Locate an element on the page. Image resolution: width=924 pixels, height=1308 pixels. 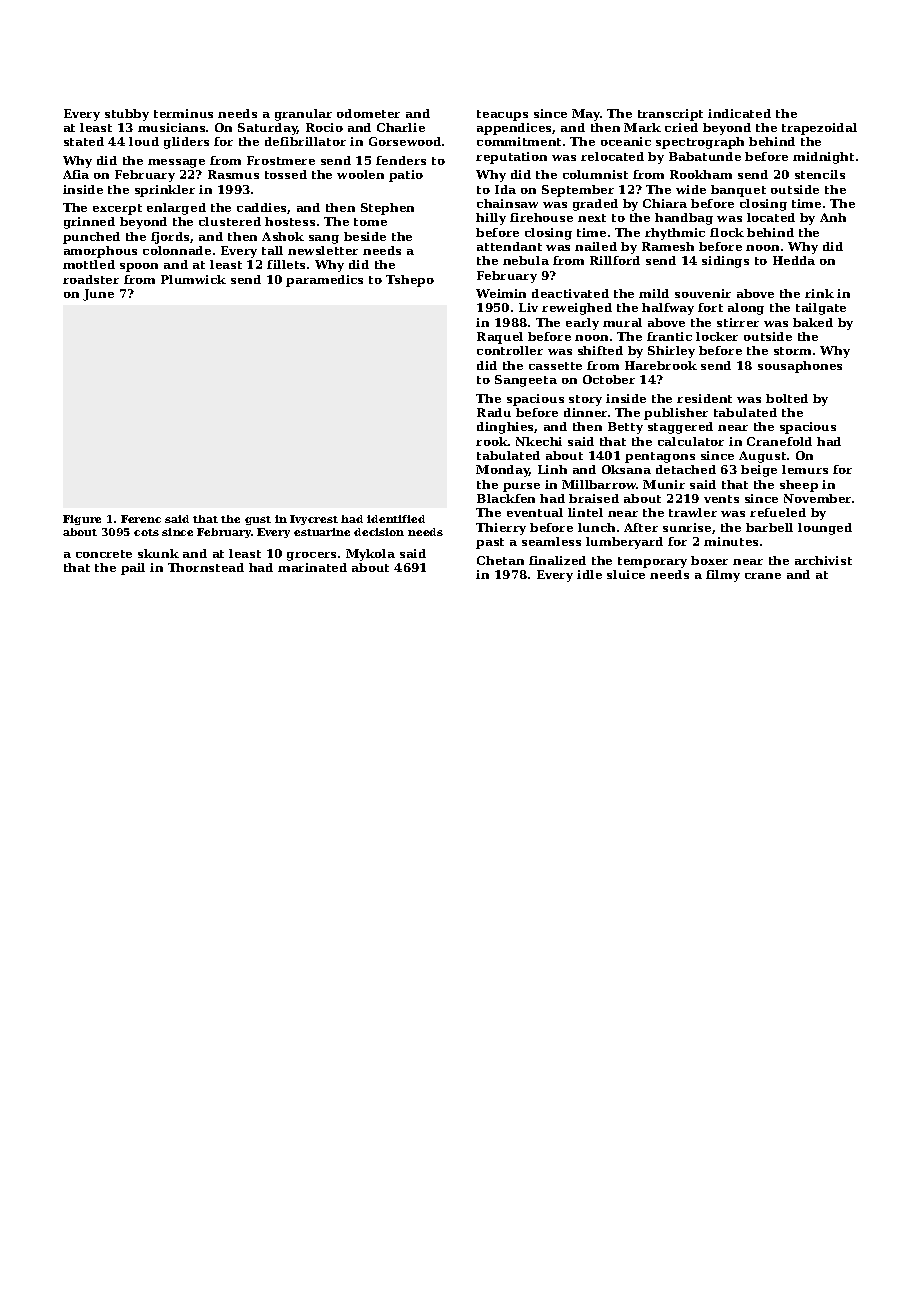
odometer is located at coordinates (368, 113).
